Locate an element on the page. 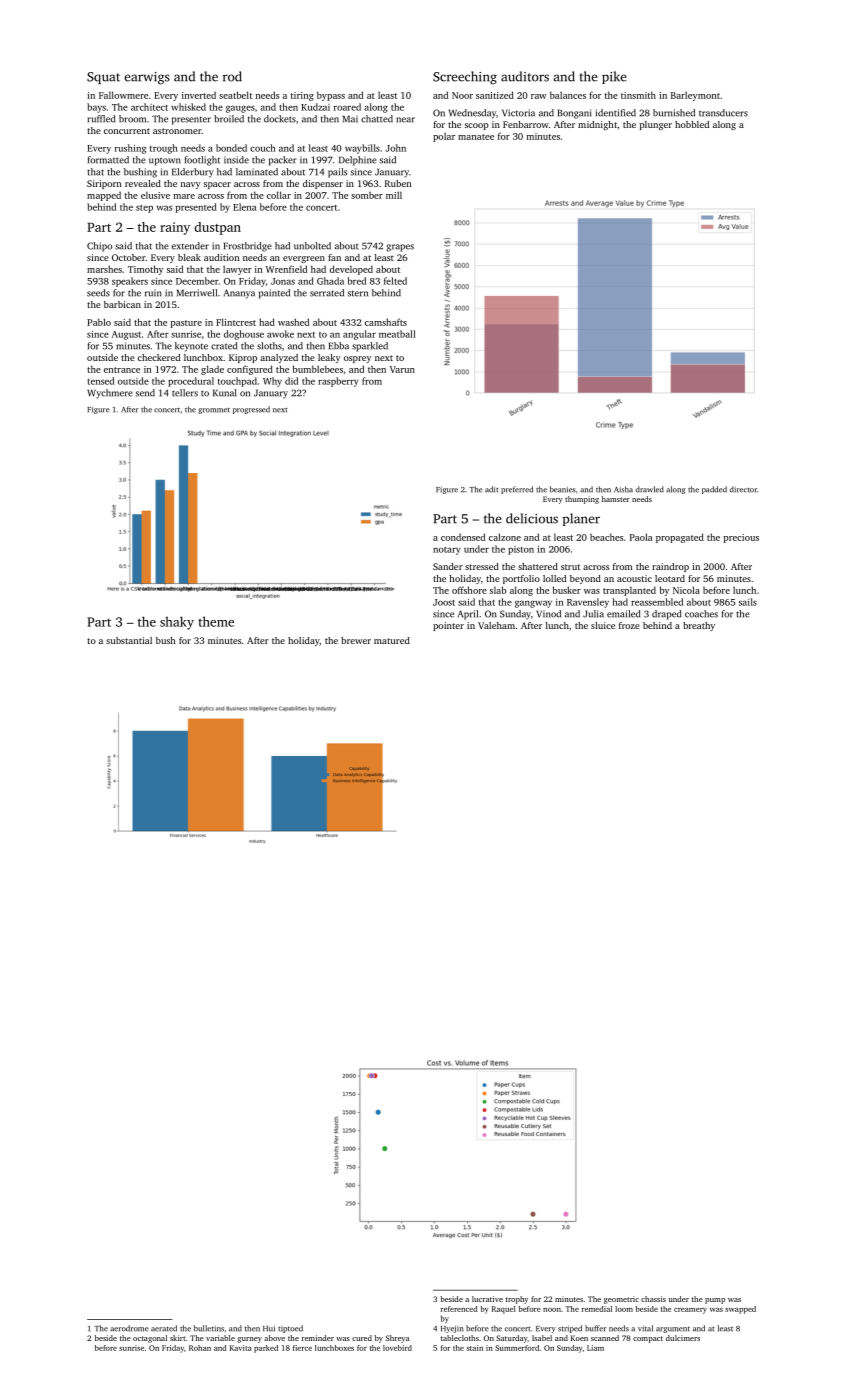  chassis is located at coordinates (653, 1299).
